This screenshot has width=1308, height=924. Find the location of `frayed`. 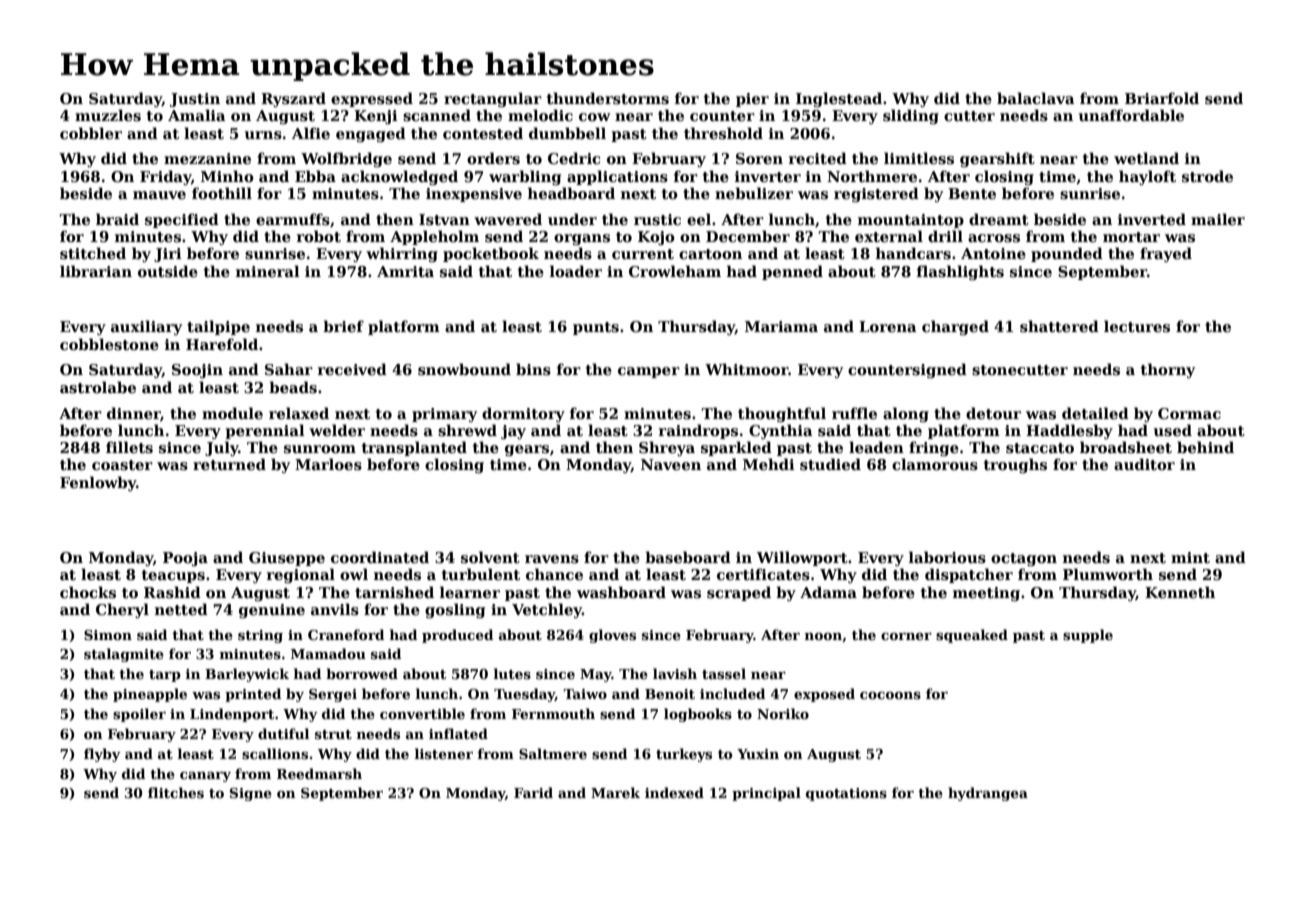

frayed is located at coordinates (1166, 254).
